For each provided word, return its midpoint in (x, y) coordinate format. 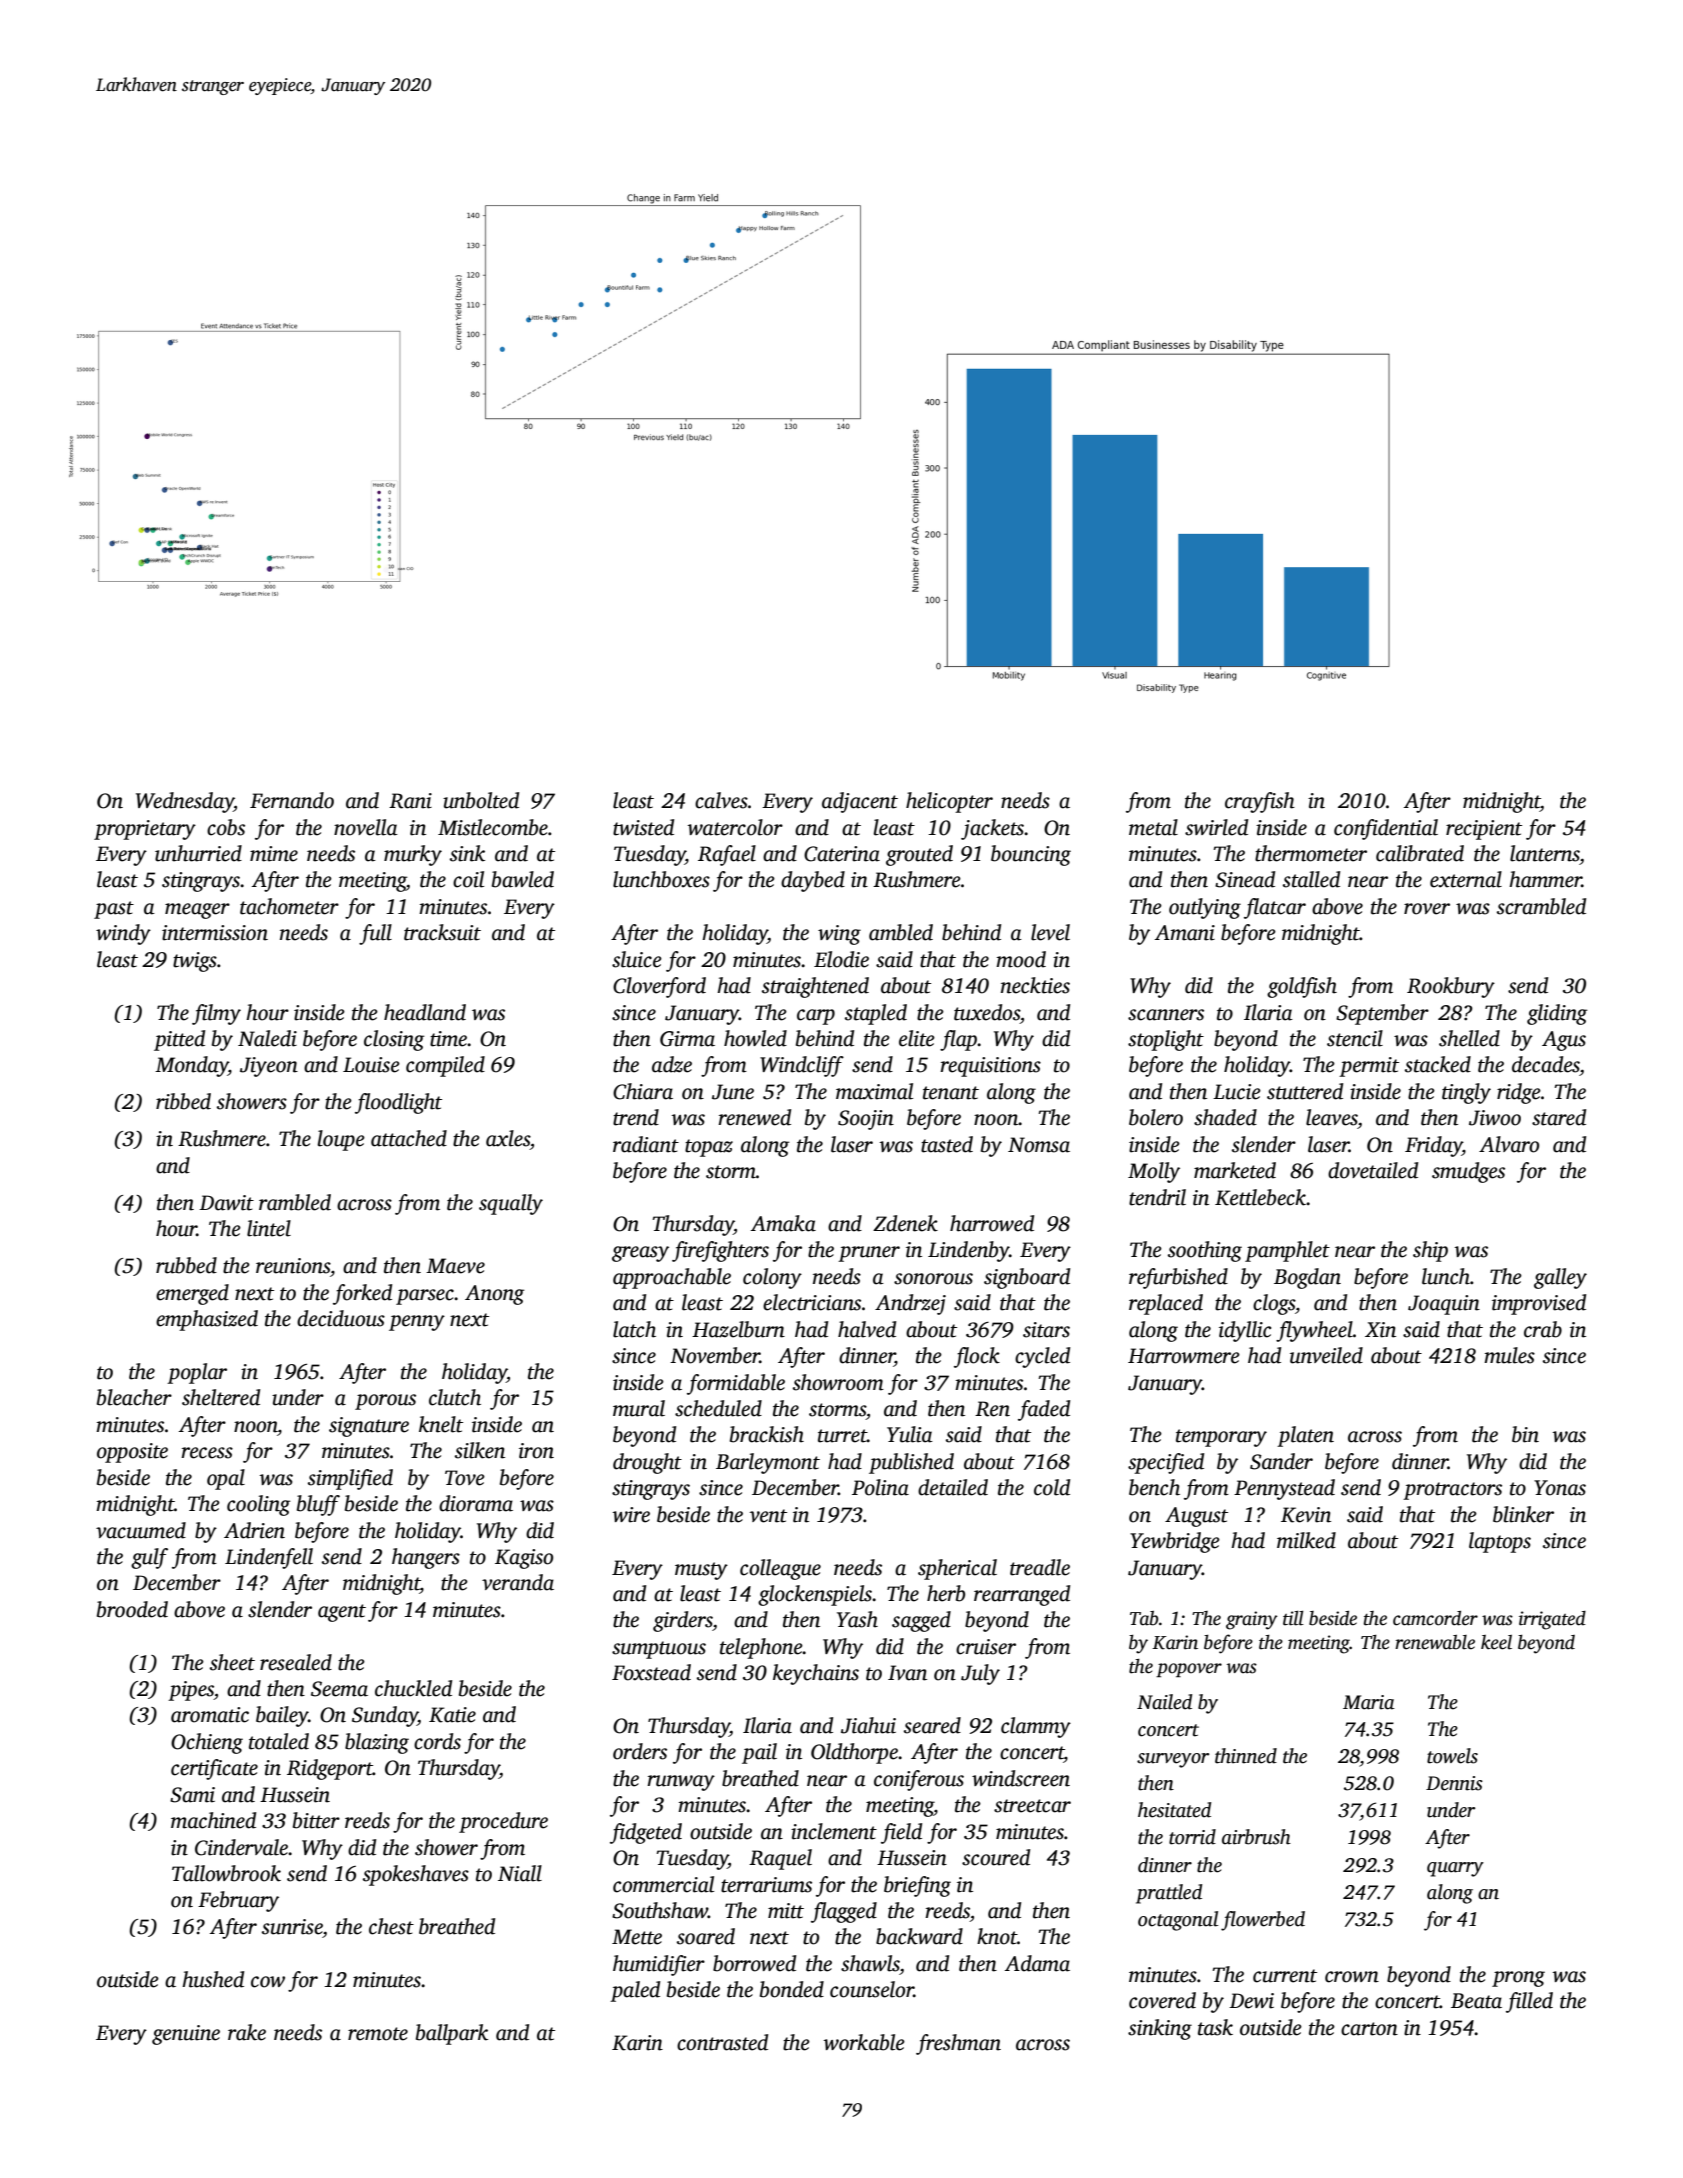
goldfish (1302, 987)
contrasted (722, 2042)
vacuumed (141, 1530)
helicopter (949, 802)
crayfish (1260, 802)
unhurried (198, 853)
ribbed (183, 1101)
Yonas (1560, 1488)
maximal (874, 1091)
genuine (186, 2035)
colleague (780, 1569)
